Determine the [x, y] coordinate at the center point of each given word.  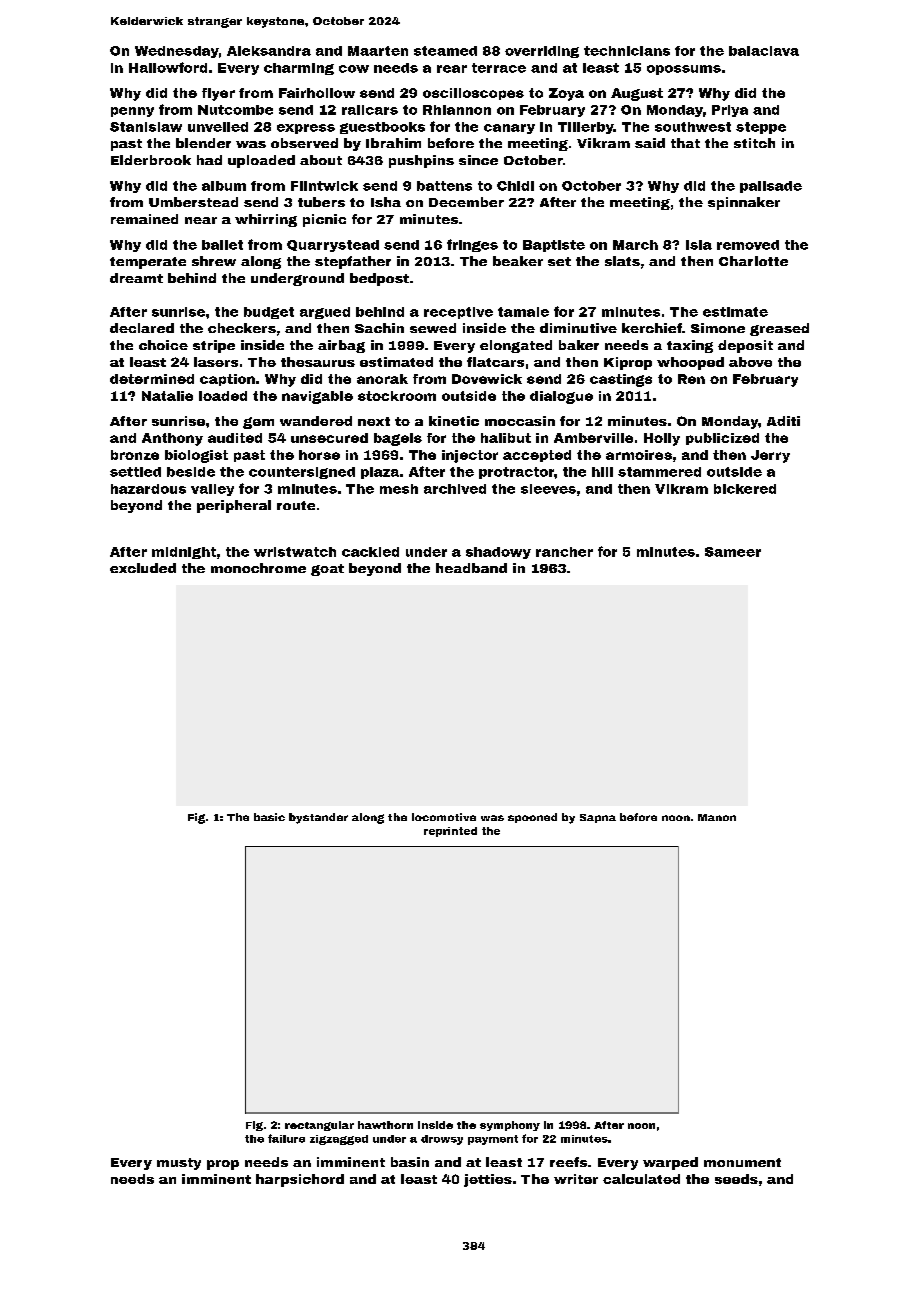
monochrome [258, 568]
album [224, 186]
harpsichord [300, 1180]
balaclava [764, 51]
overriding [542, 52]
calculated [641, 1179]
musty [179, 1164]
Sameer [733, 552]
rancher [564, 552]
